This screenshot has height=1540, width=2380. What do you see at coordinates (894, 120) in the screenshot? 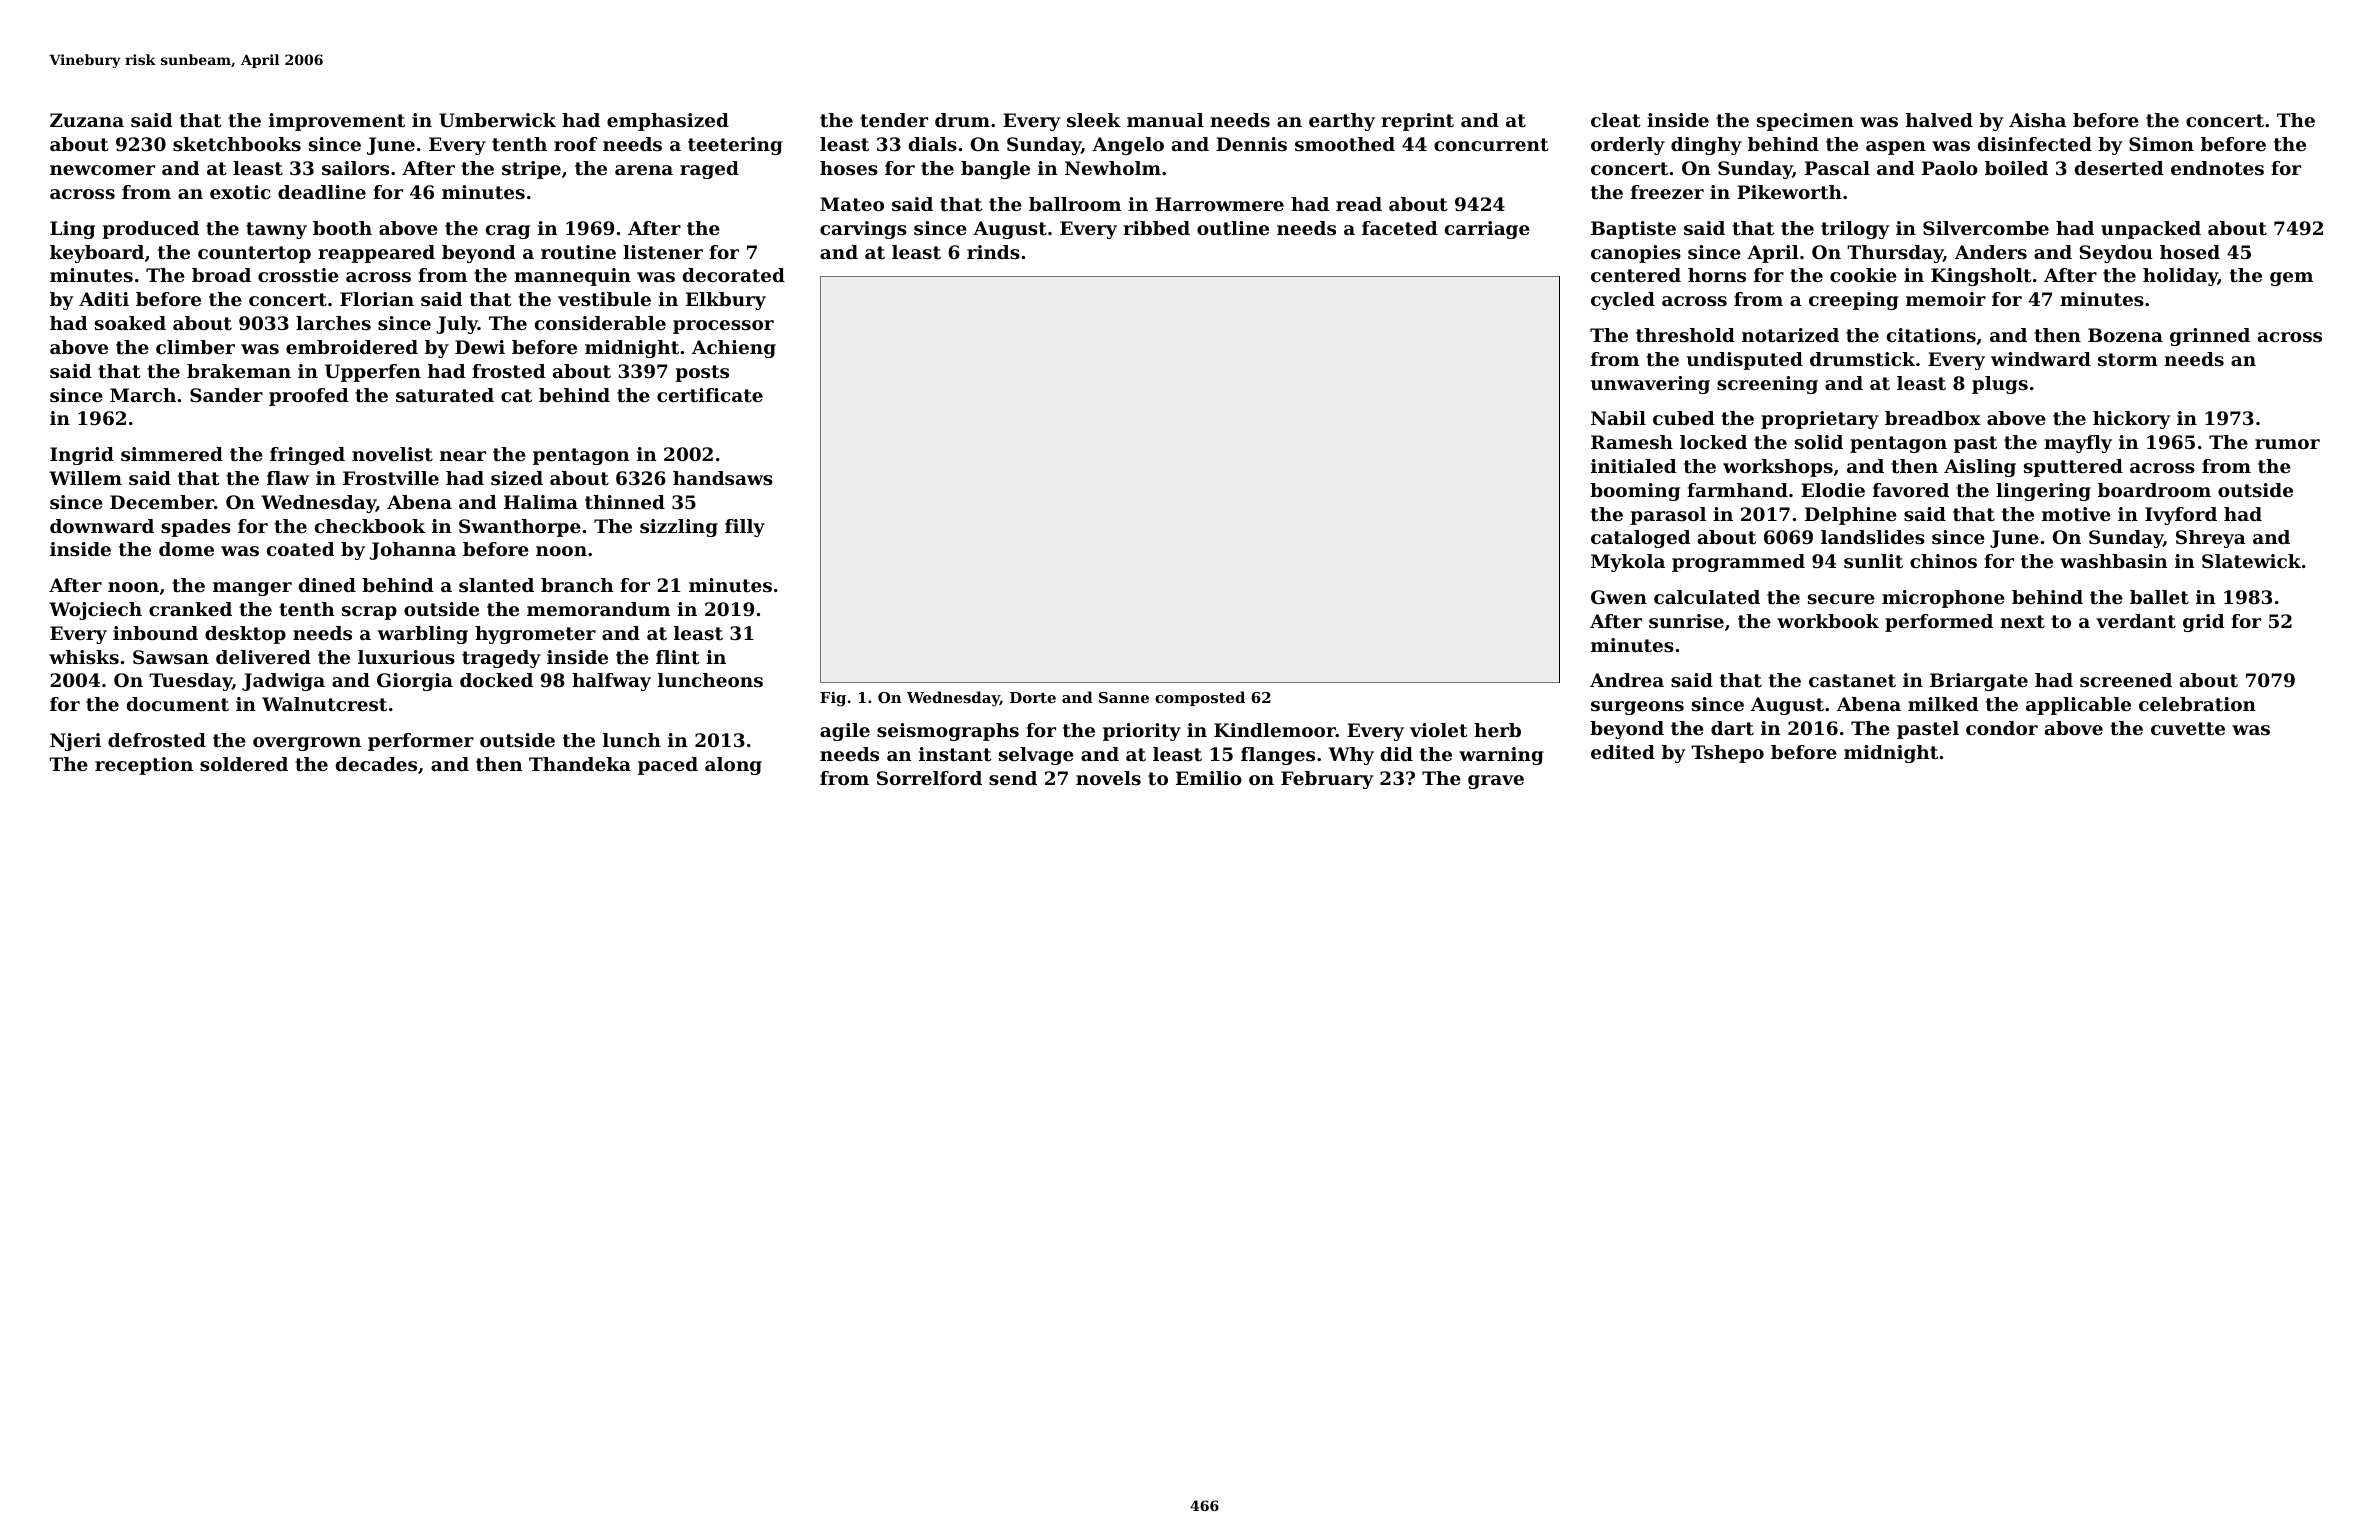
I see `tender` at bounding box center [894, 120].
